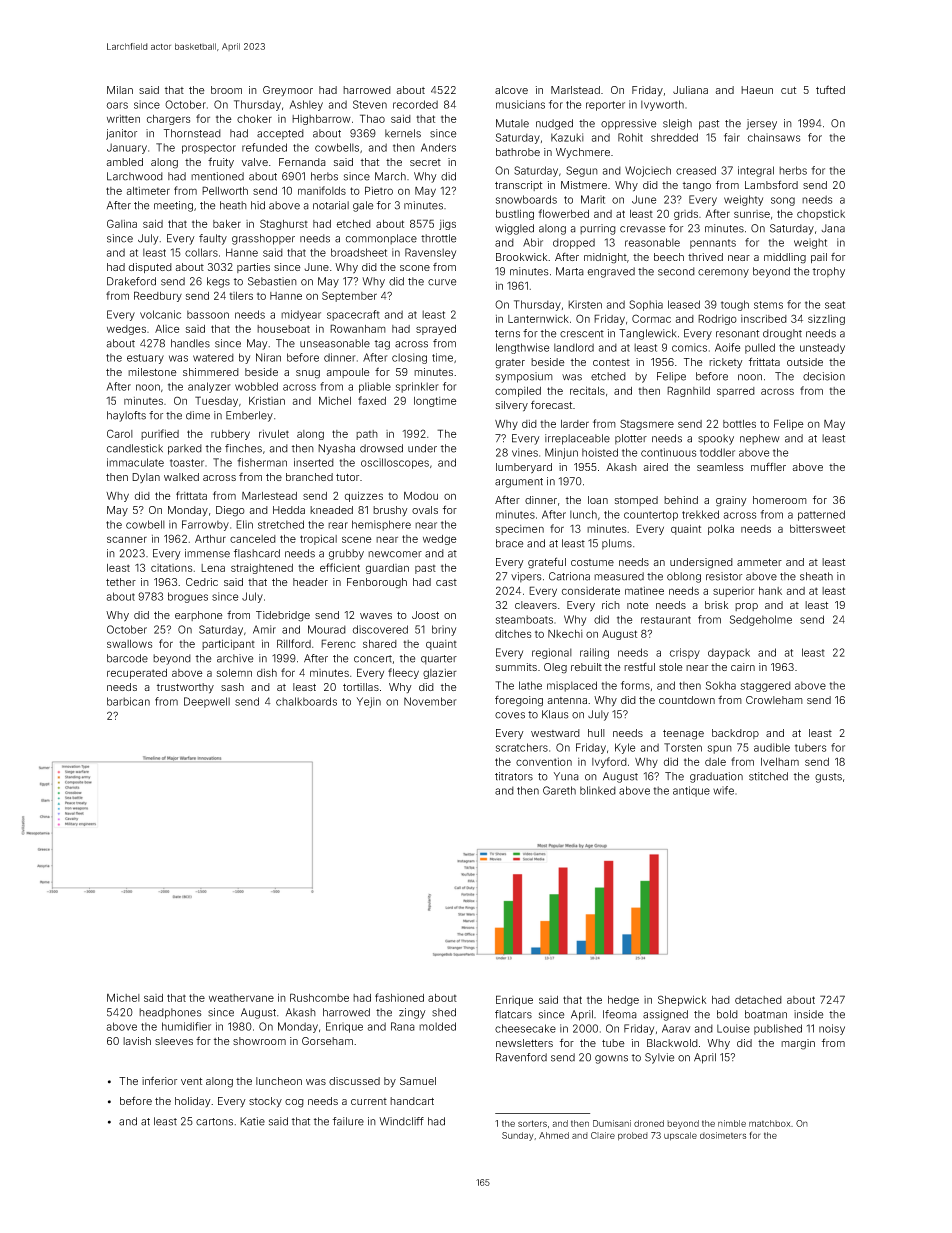 Image resolution: width=952 pixels, height=1233 pixels. I want to click on hank, so click(770, 591).
